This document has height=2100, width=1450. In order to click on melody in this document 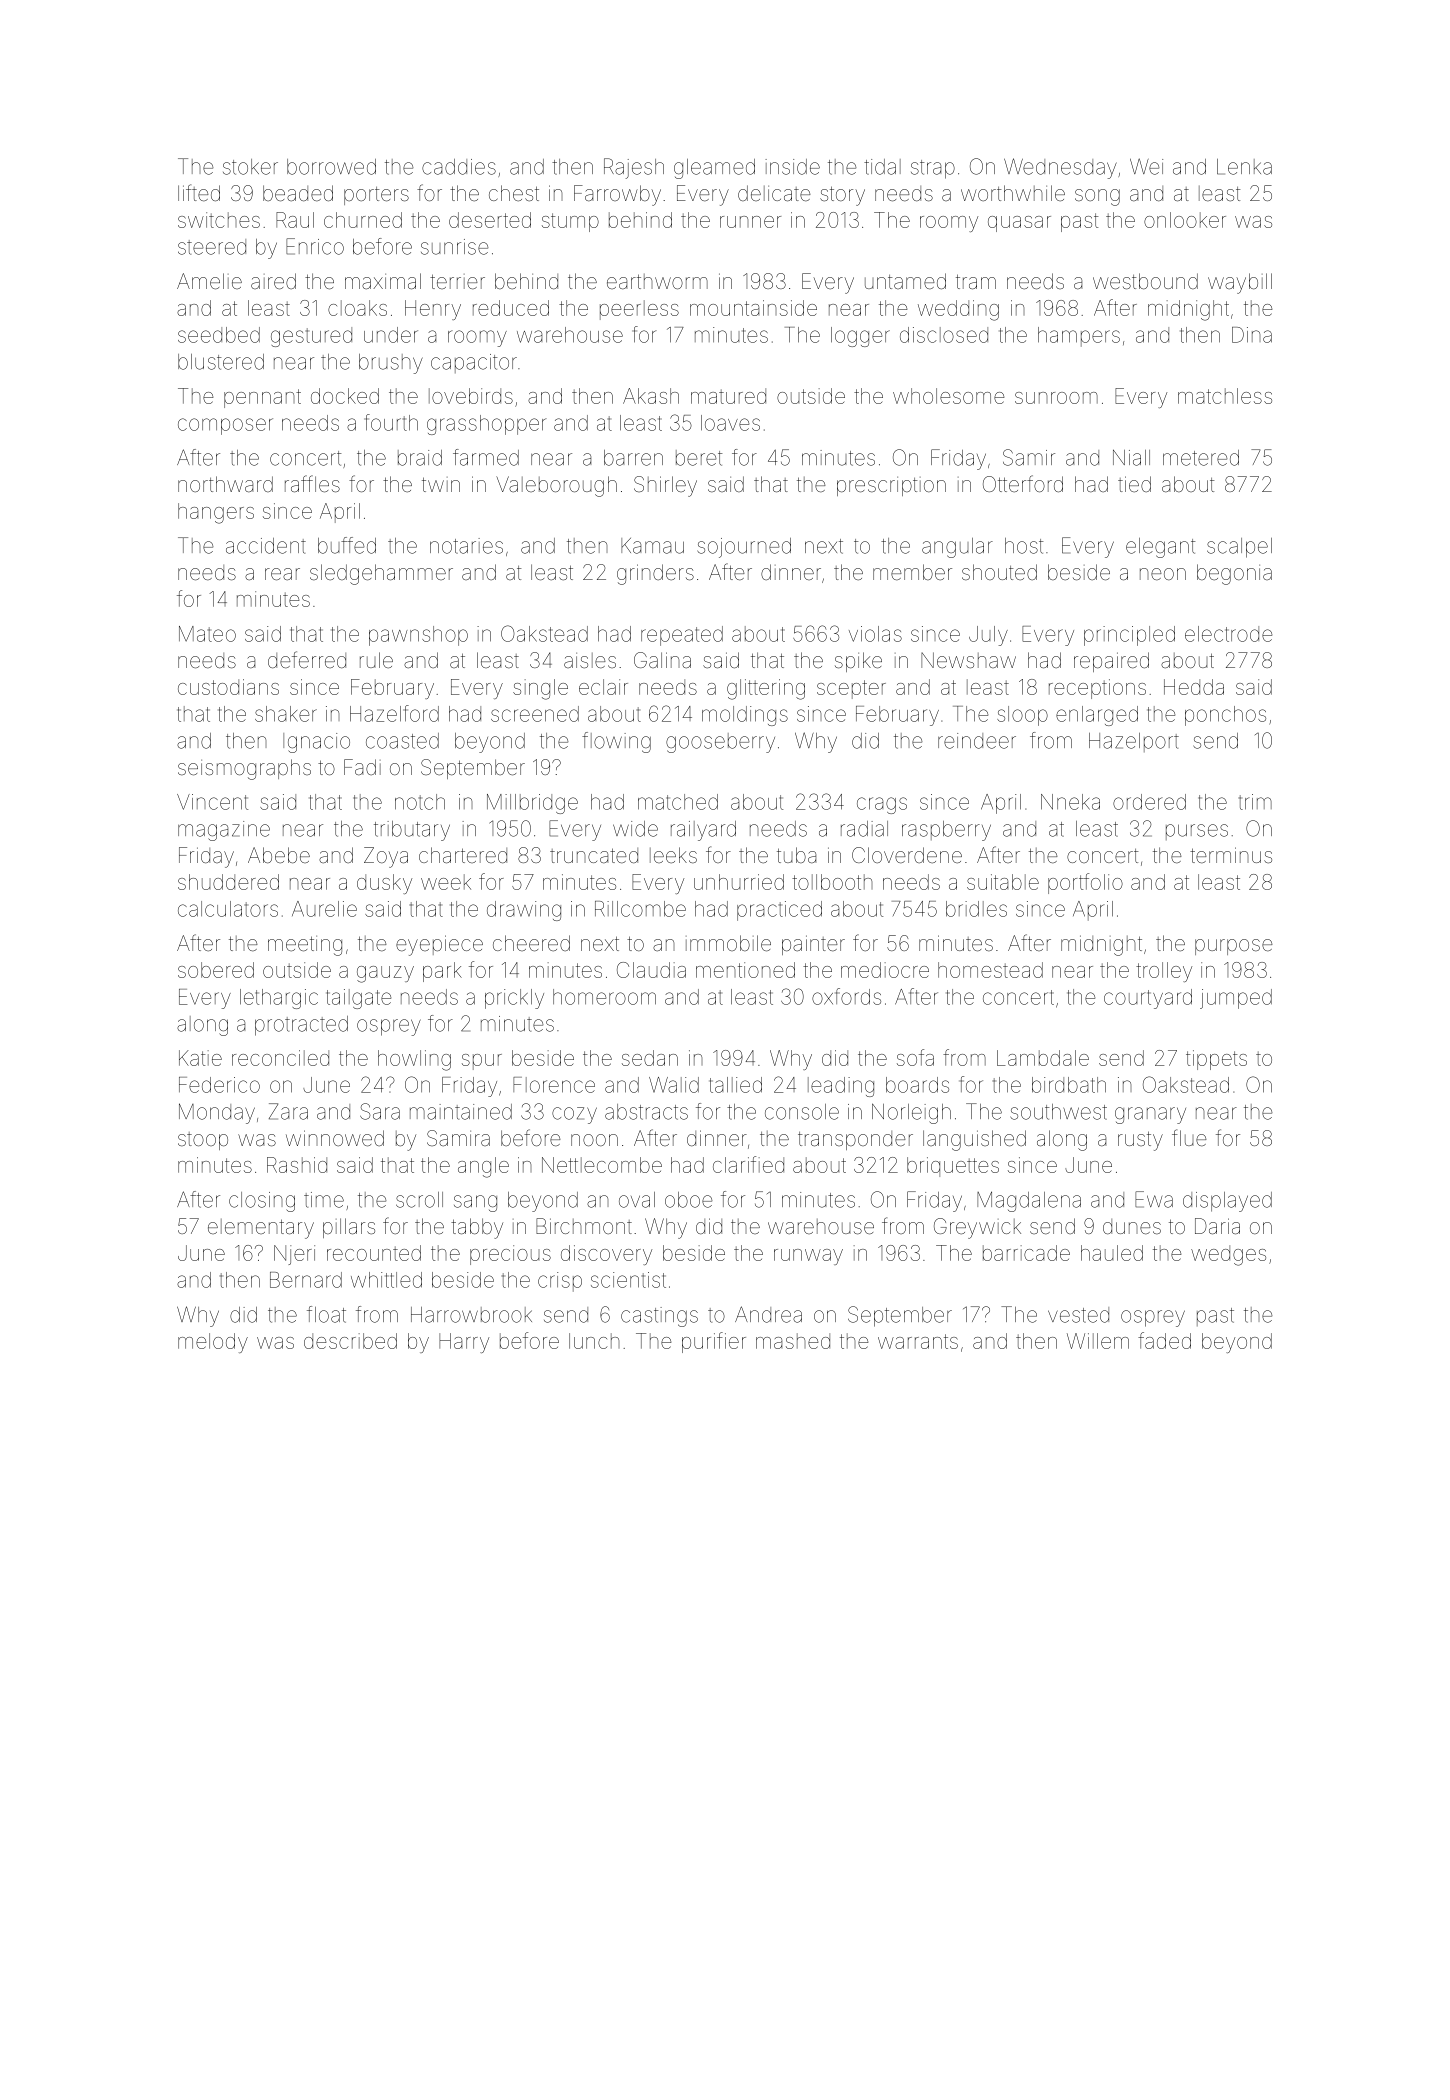, I will do `click(213, 1343)`.
